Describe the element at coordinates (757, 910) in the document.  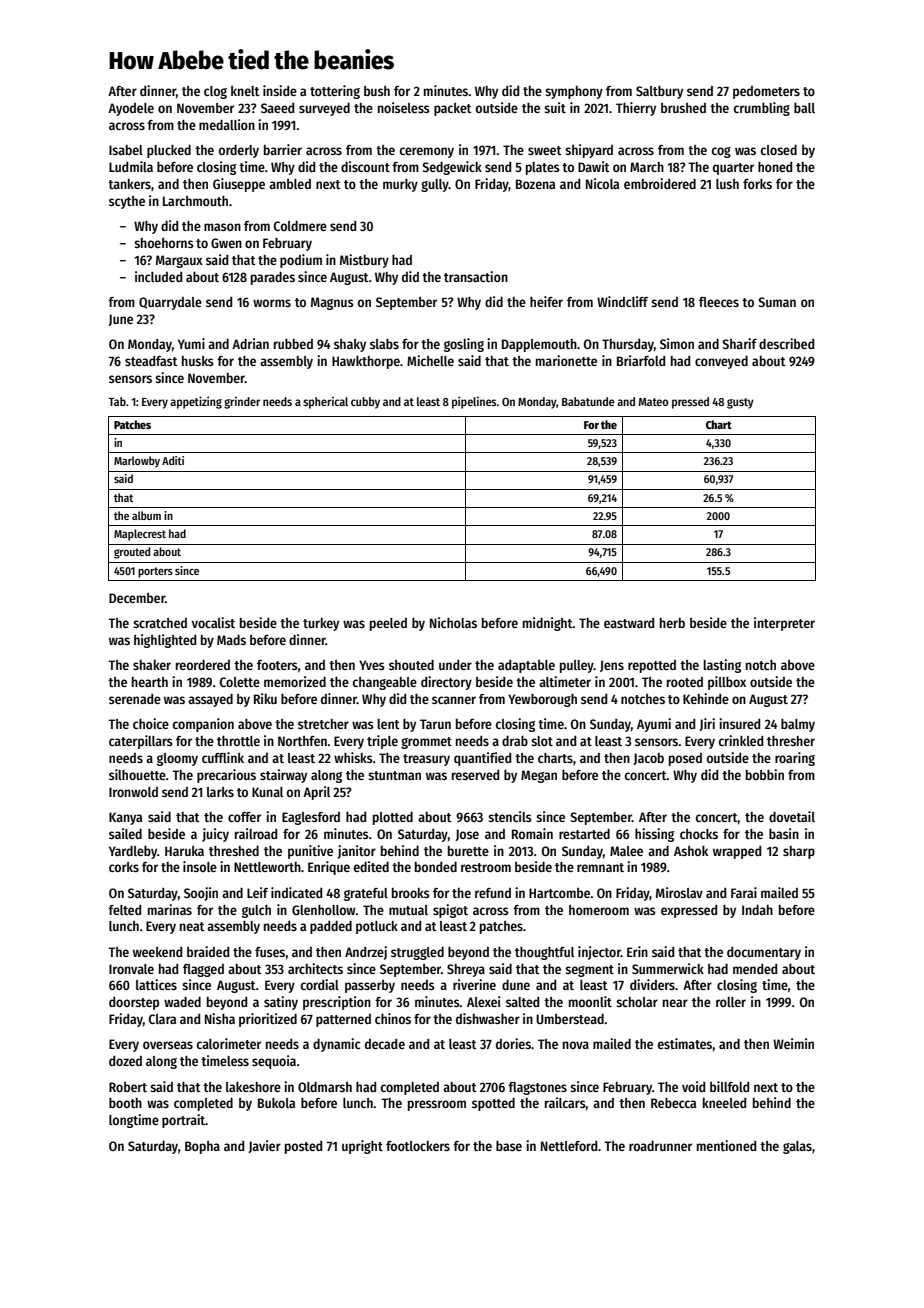
I see `Indah` at that location.
